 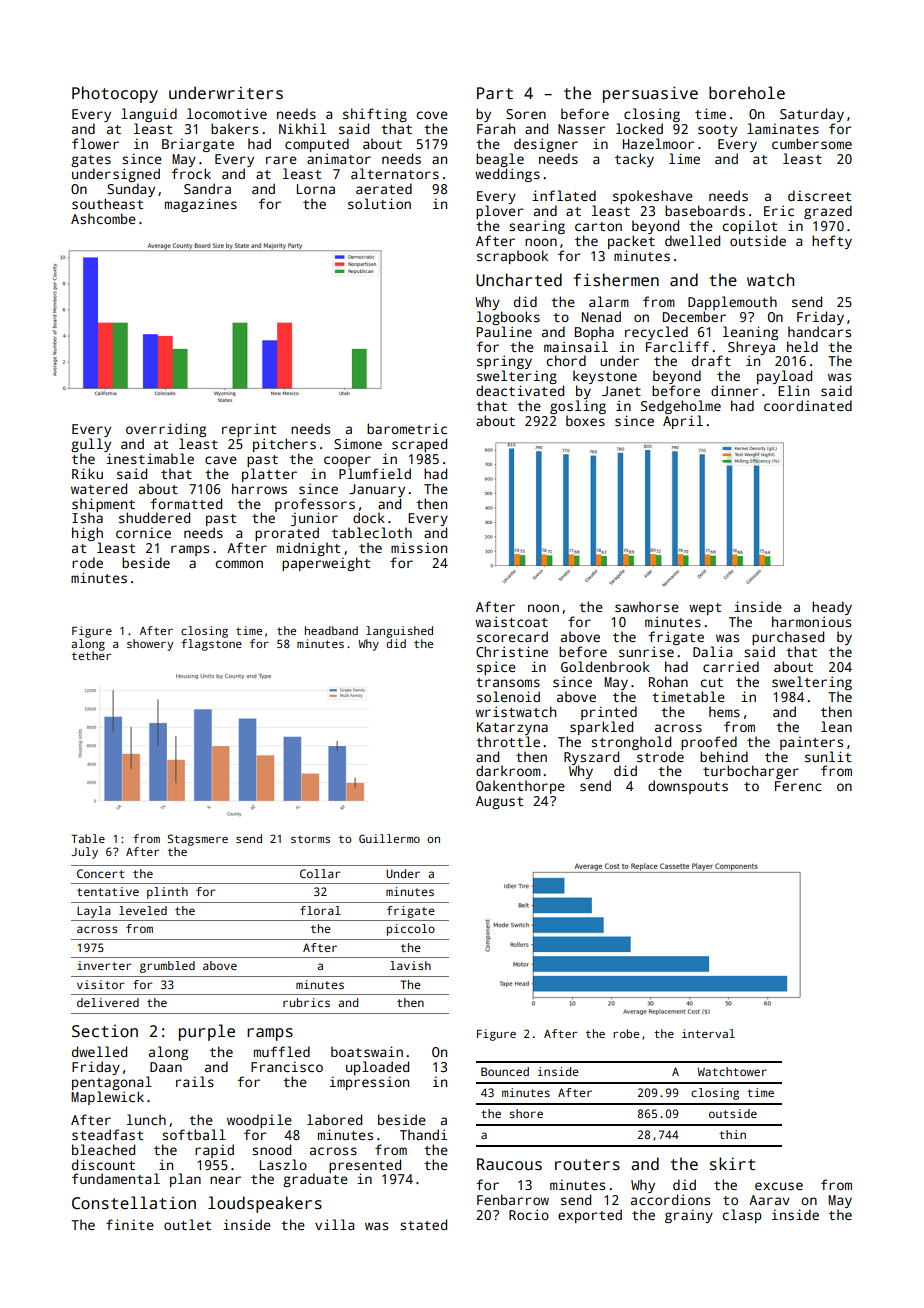 I want to click on rare, so click(x=281, y=160).
